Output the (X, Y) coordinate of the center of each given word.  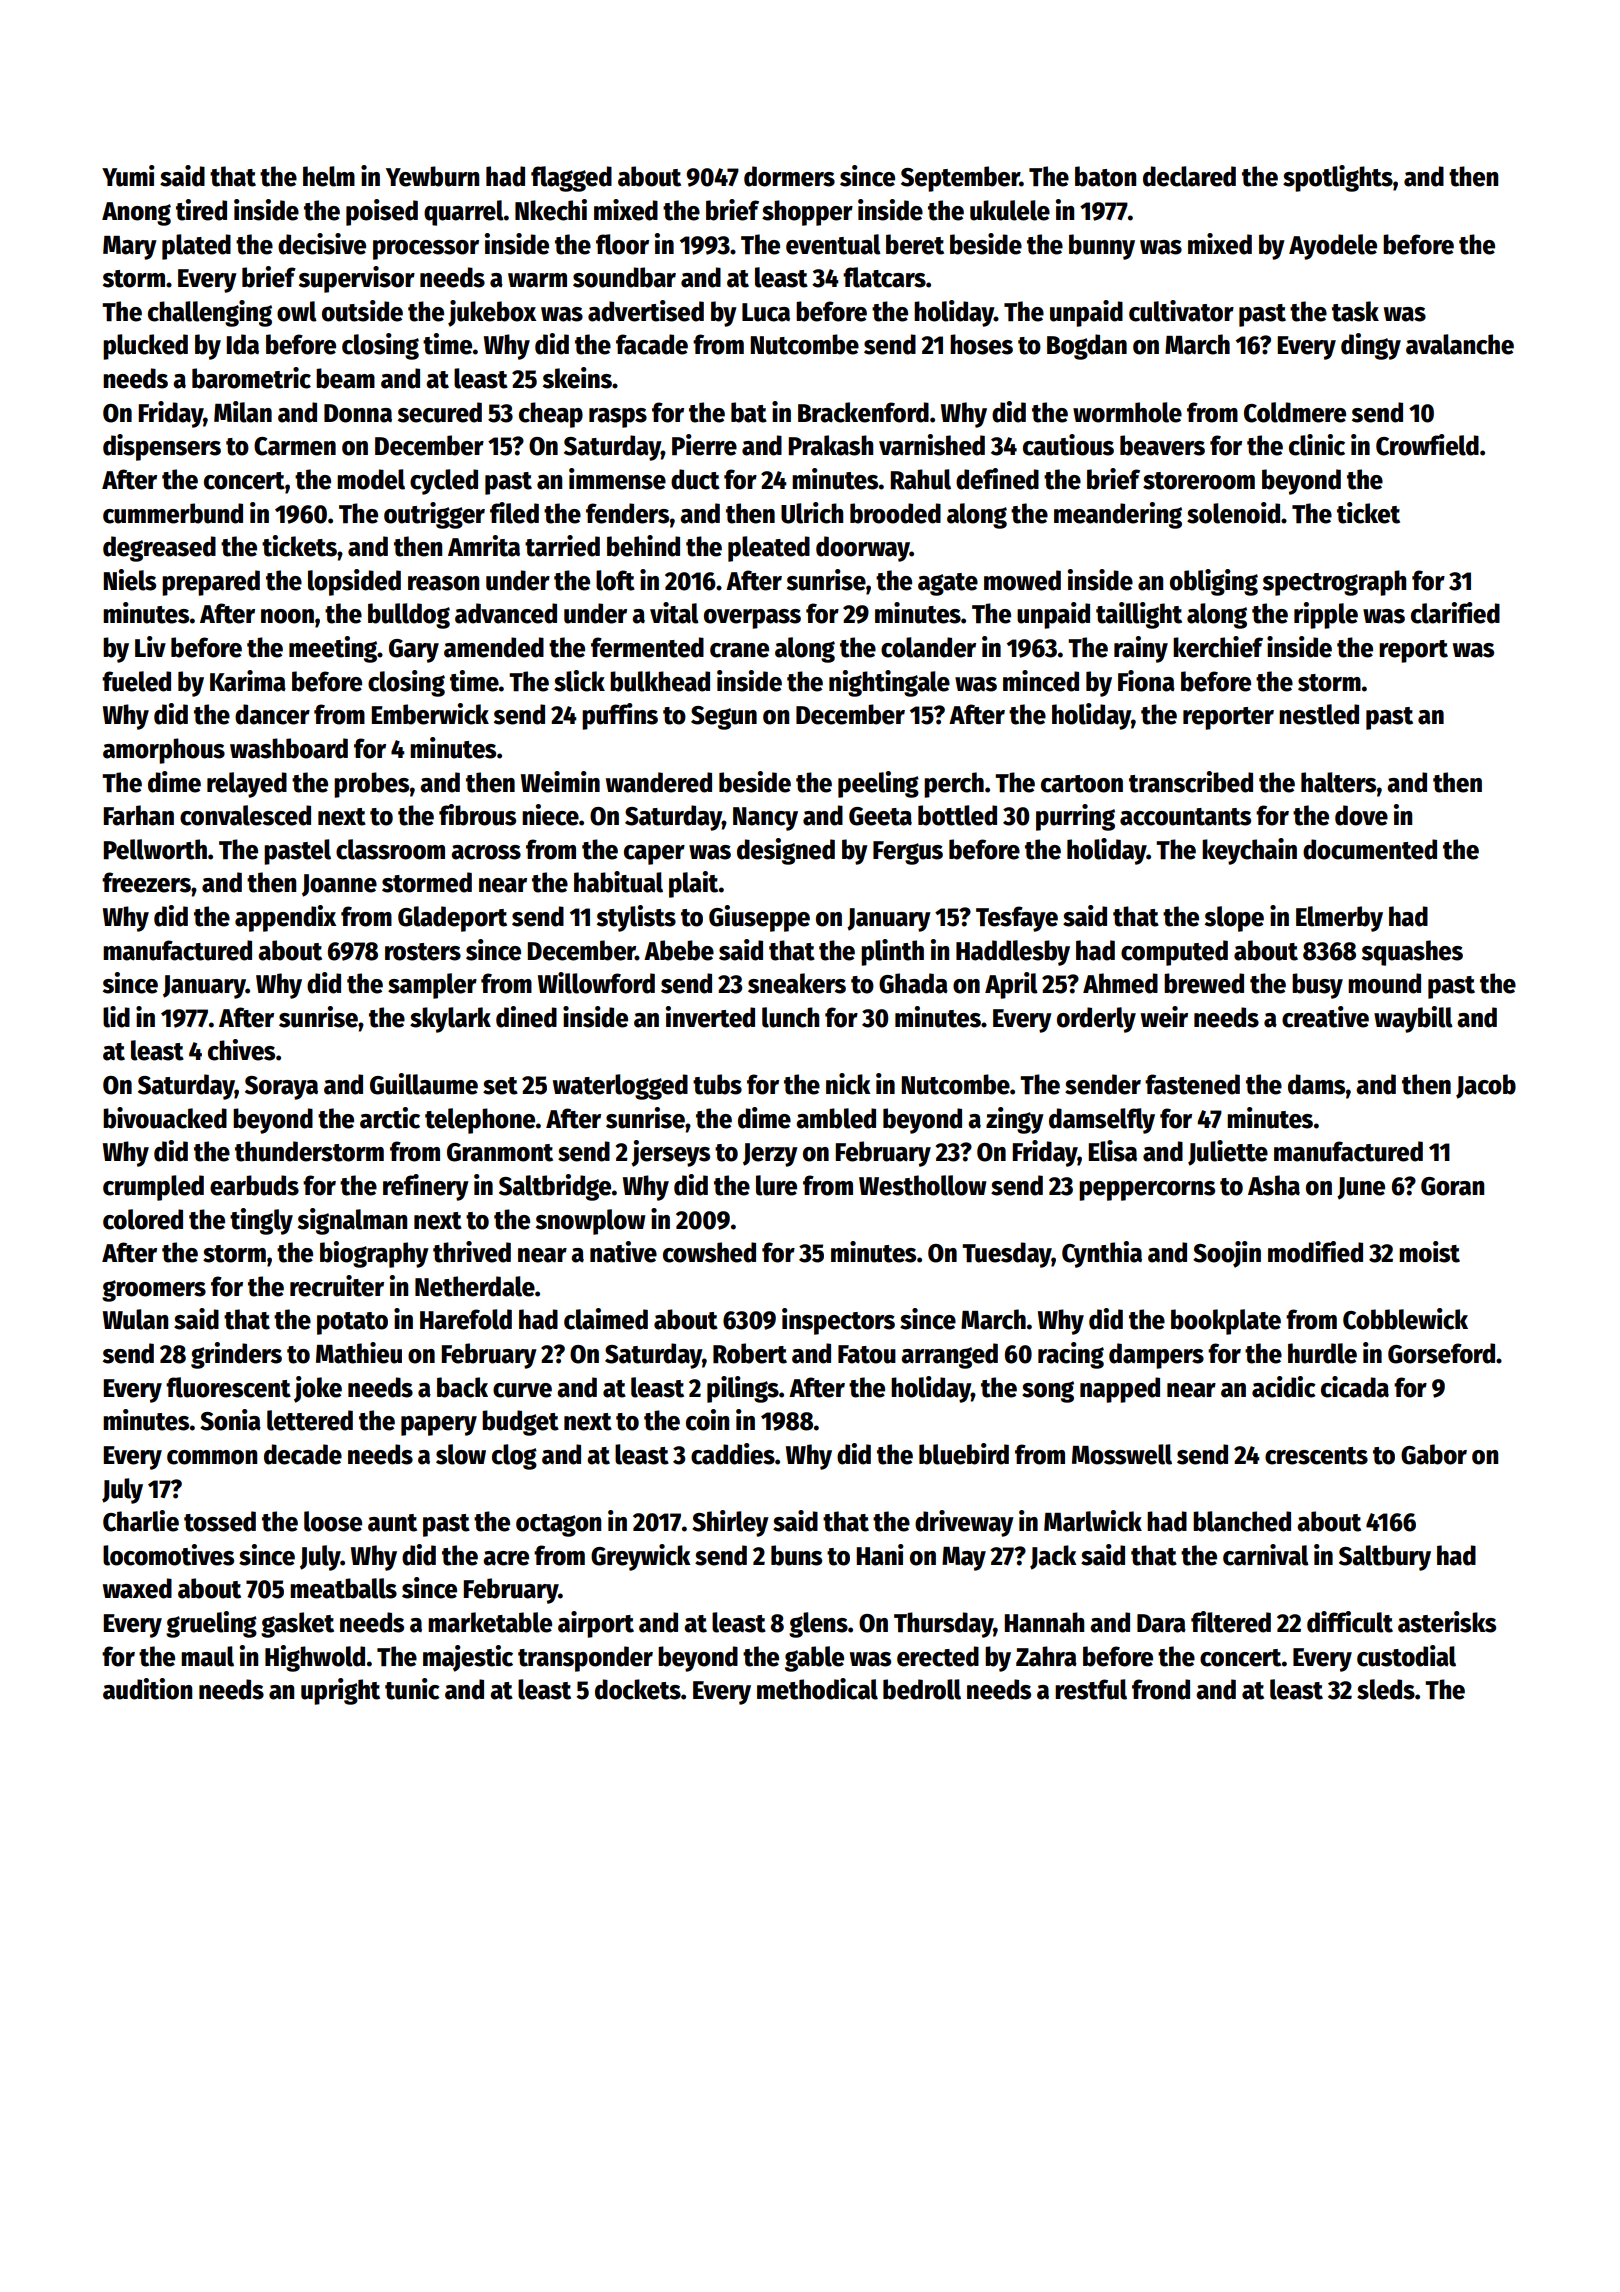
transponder (585, 1659)
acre (506, 1558)
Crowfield (1427, 445)
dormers (789, 176)
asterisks (1447, 1622)
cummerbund (173, 513)
